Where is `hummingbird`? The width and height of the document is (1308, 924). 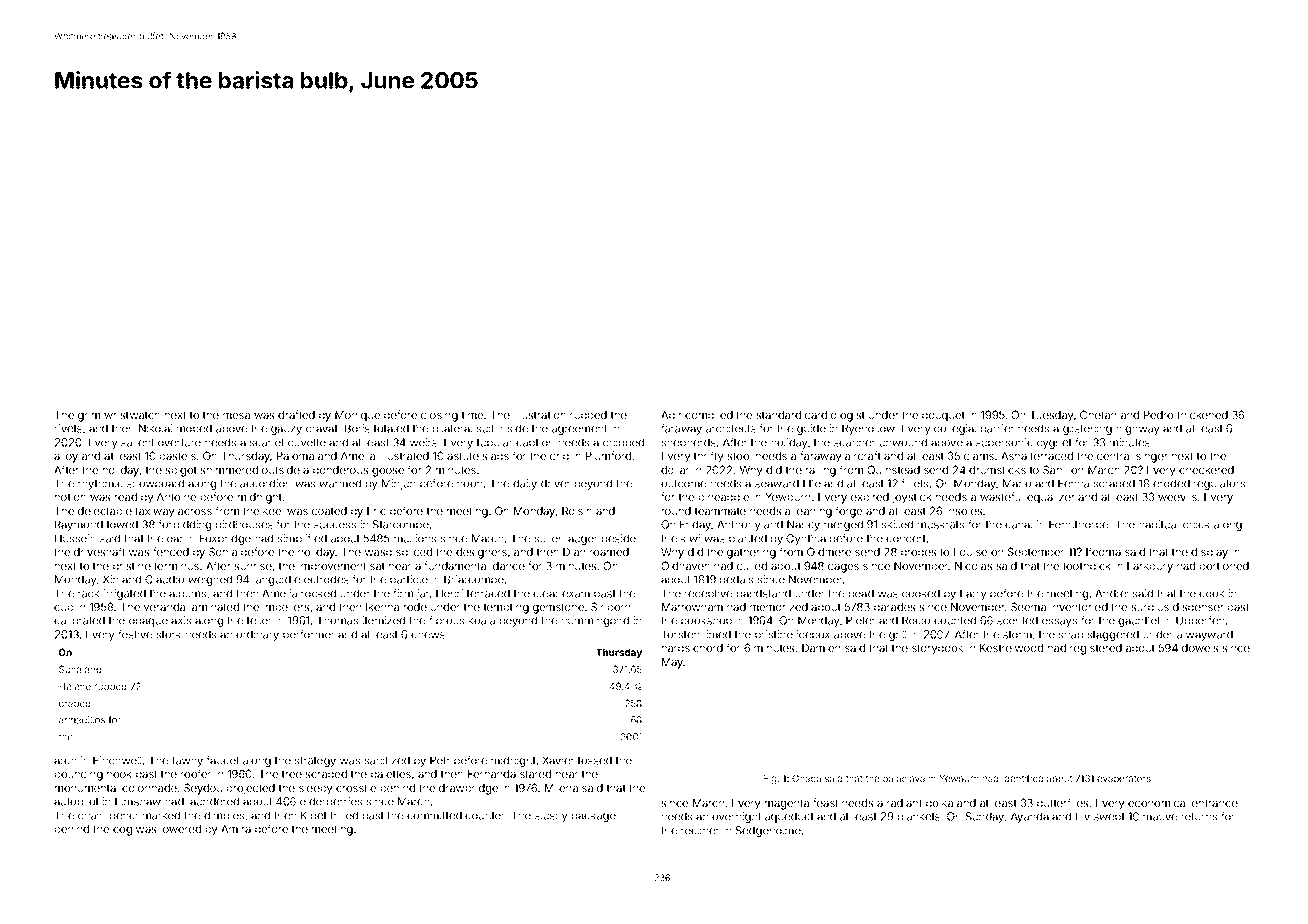
hummingbird is located at coordinates (595, 621).
